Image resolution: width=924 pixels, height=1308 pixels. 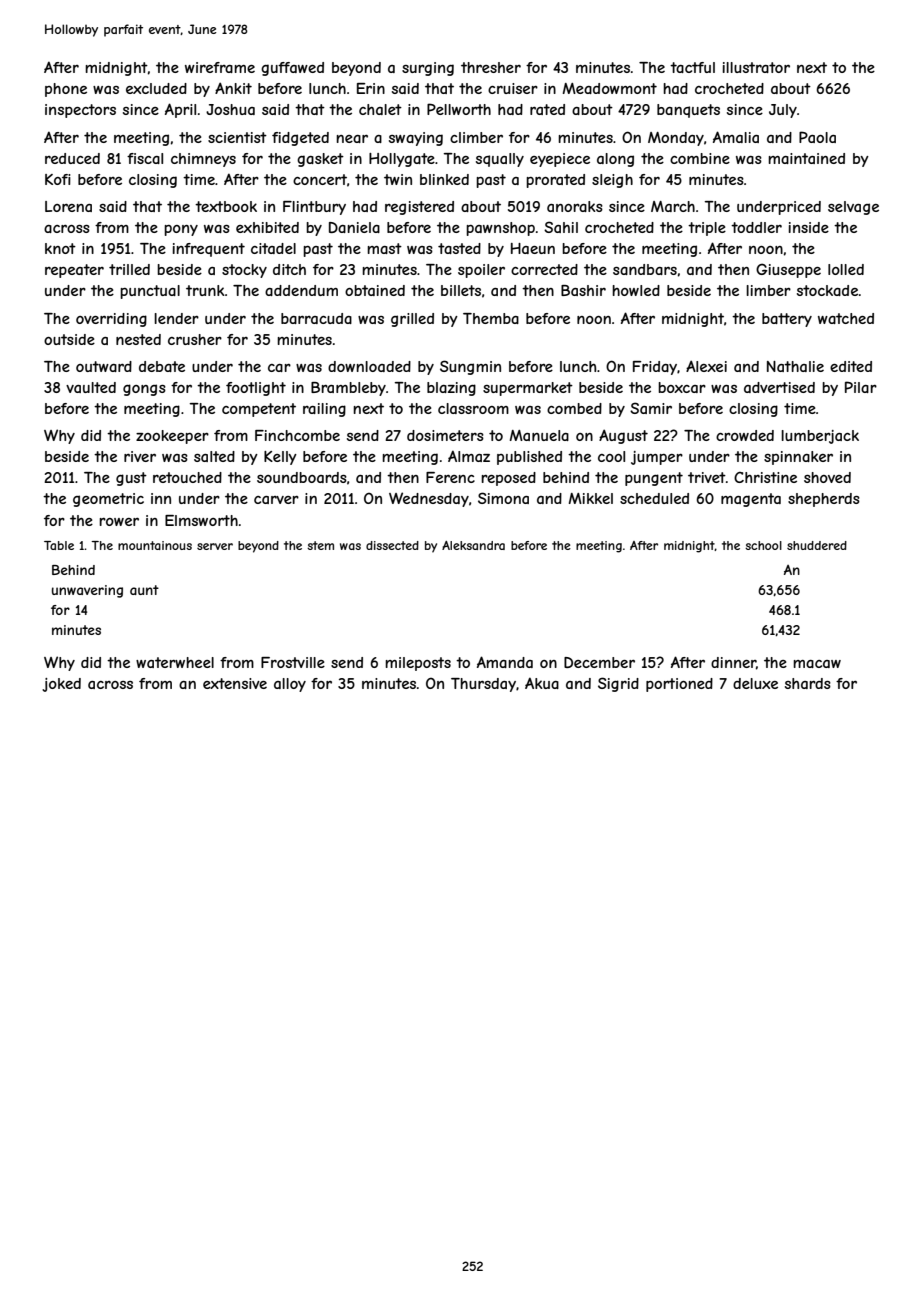 I want to click on shards, so click(x=808, y=683).
